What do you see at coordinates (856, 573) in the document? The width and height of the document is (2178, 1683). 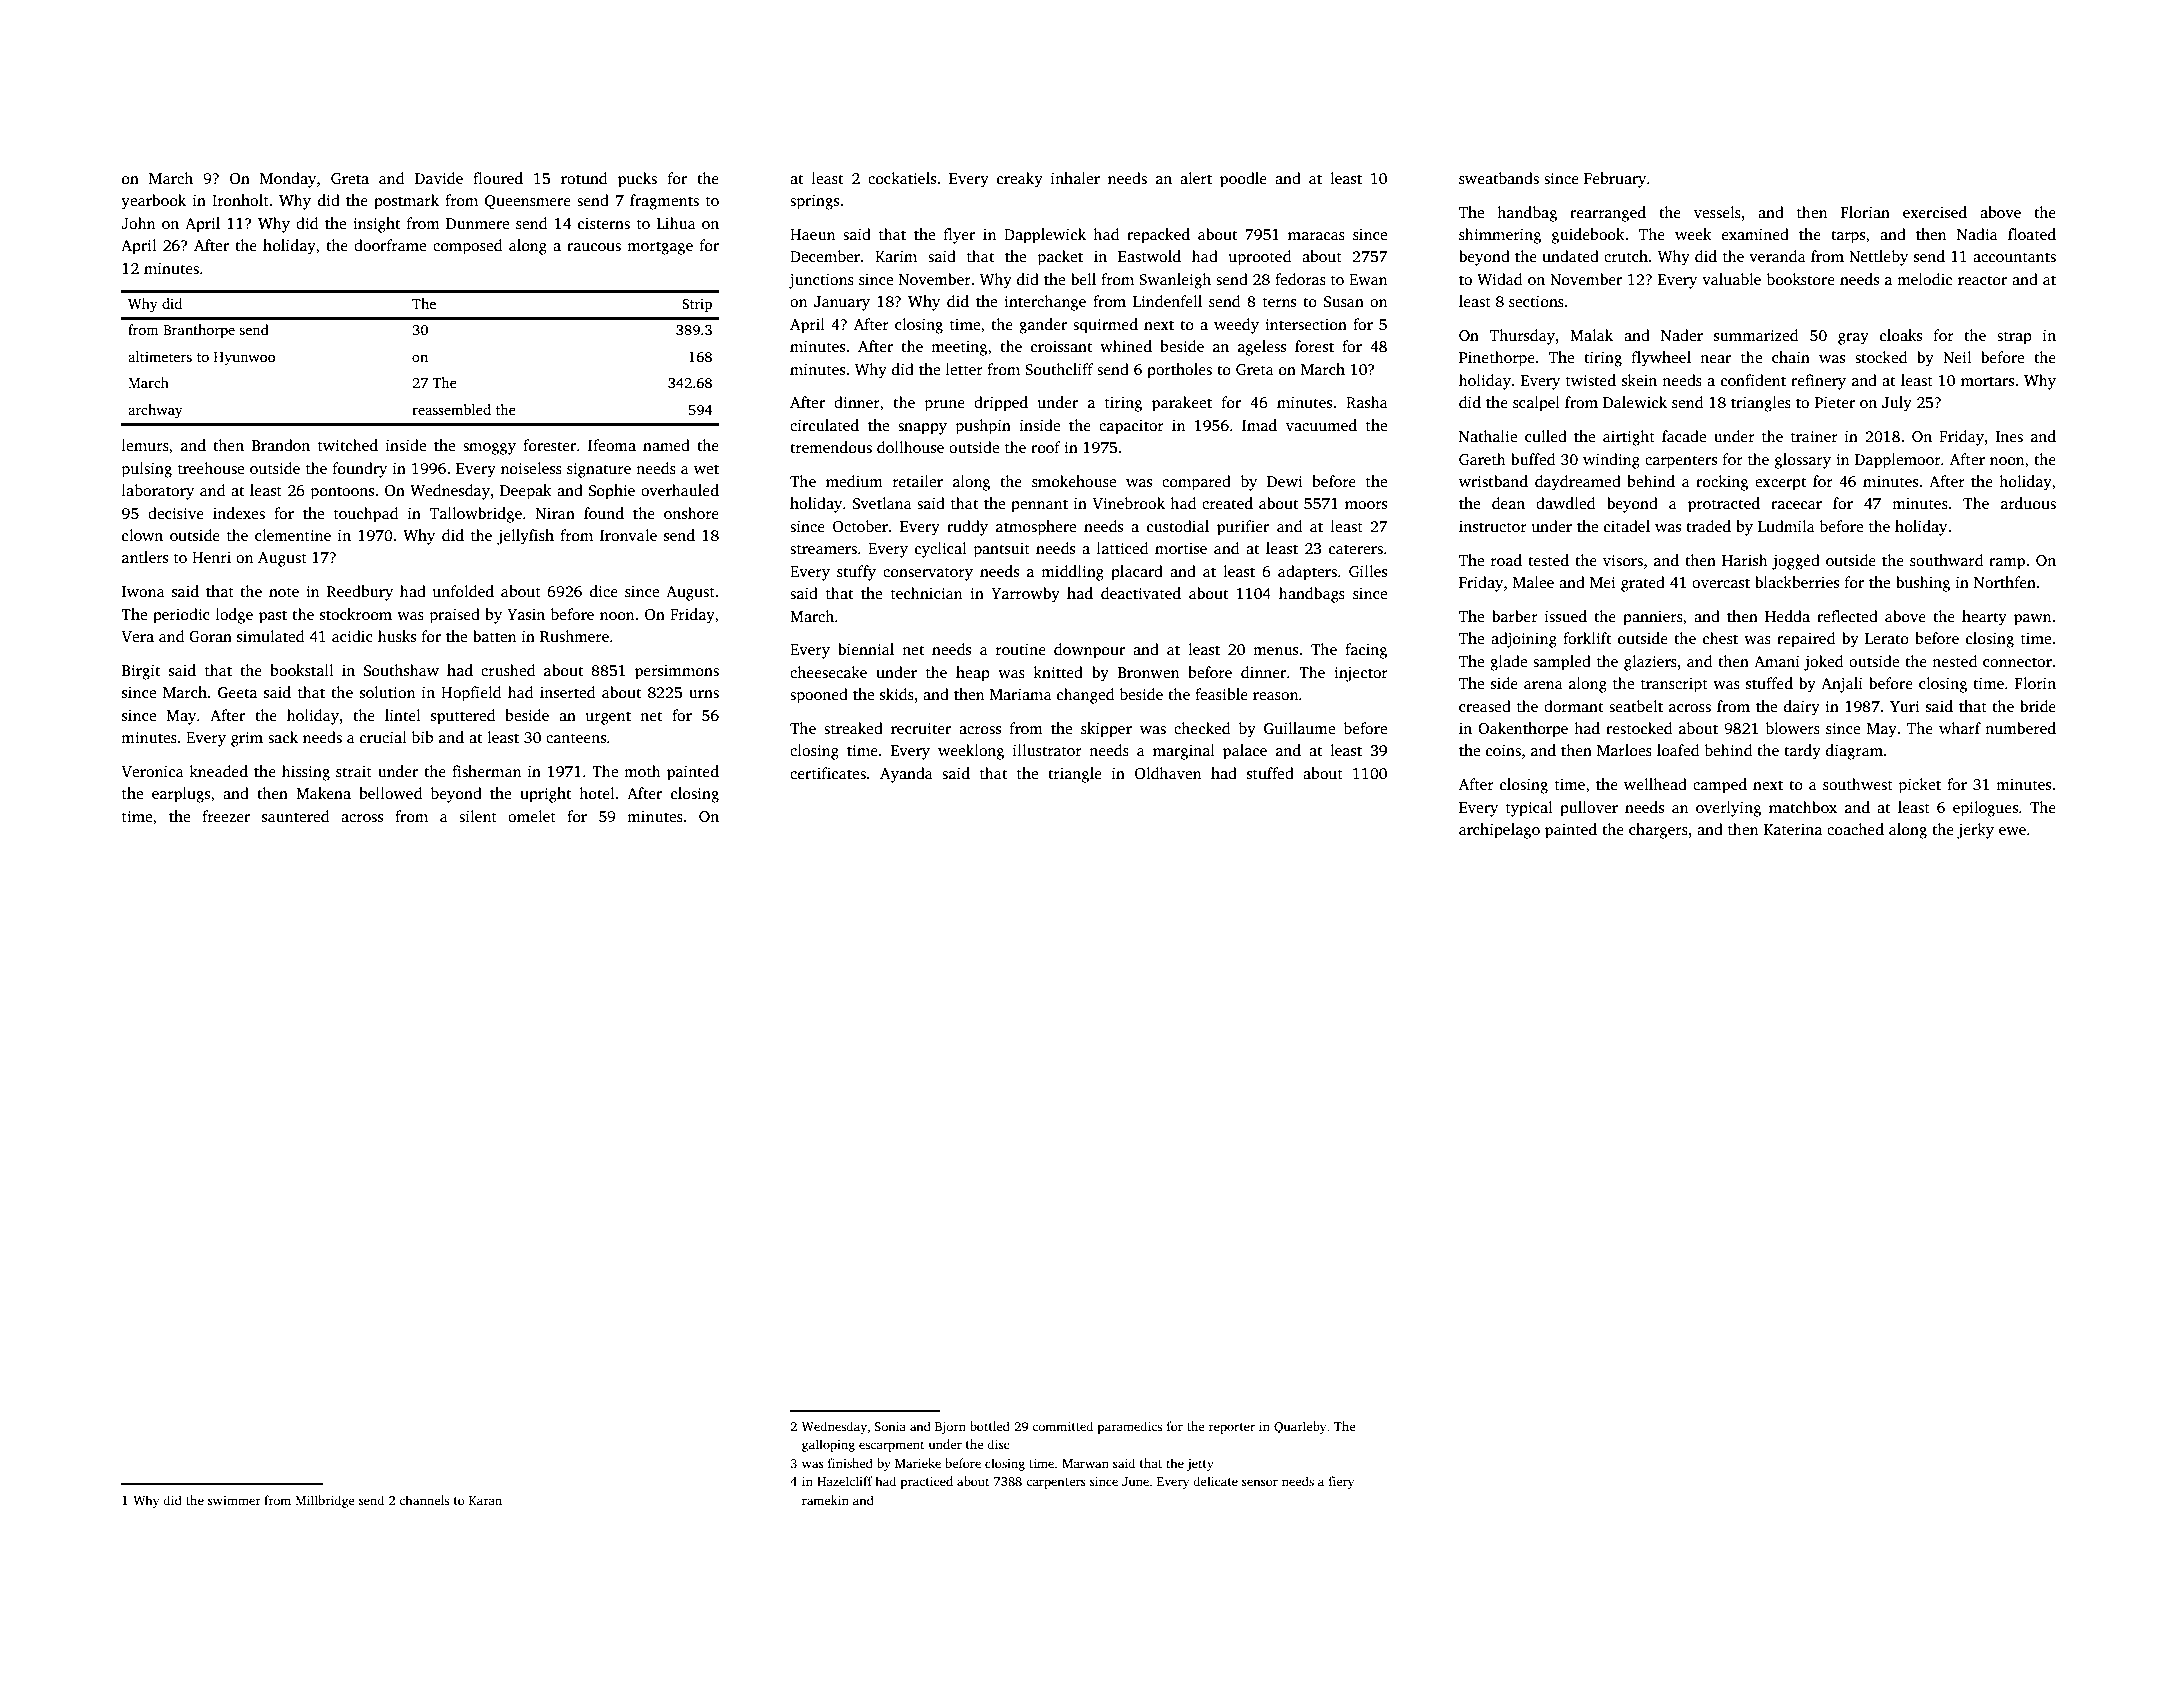 I see `stuffy` at bounding box center [856, 573].
